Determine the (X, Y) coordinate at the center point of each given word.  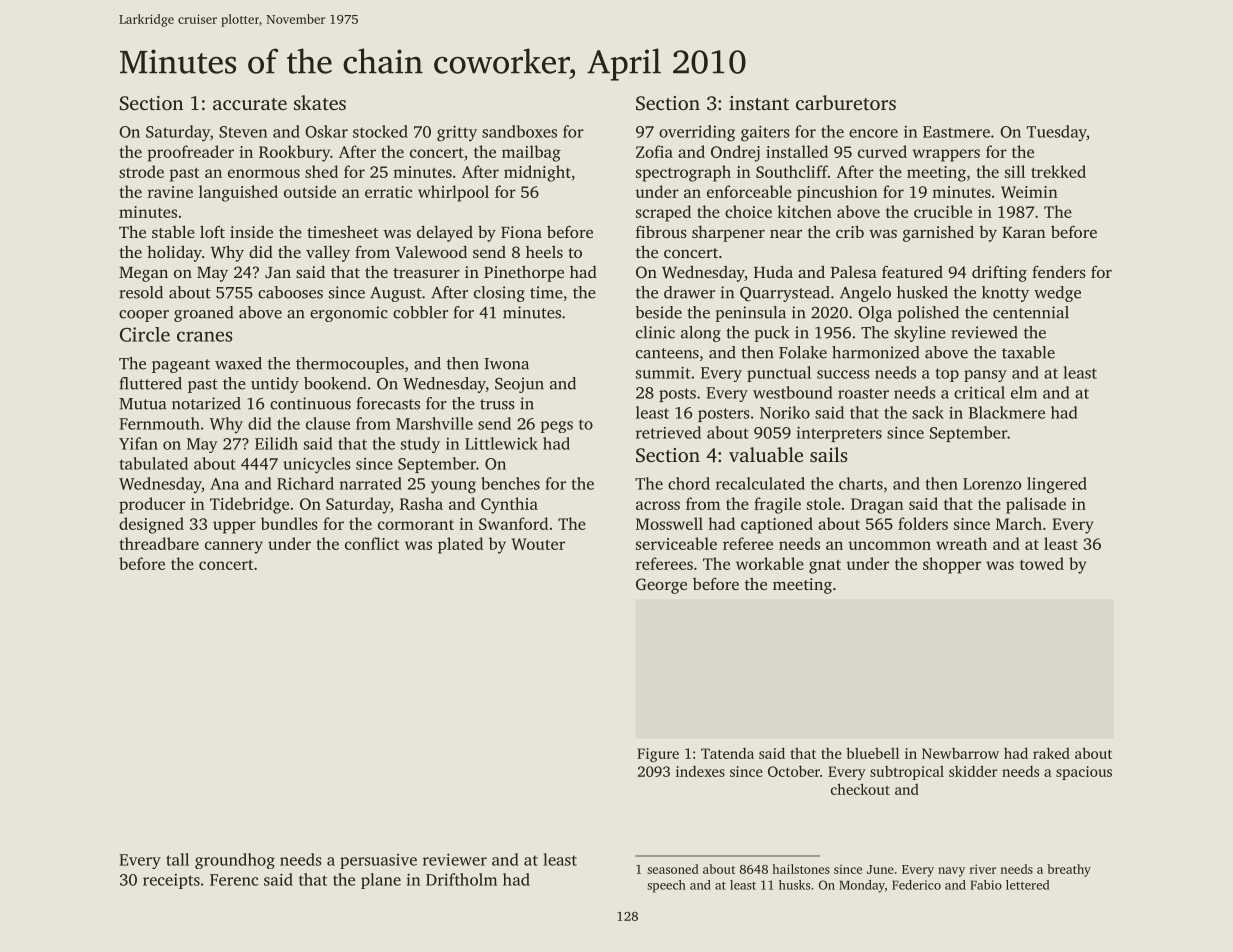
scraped (663, 213)
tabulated (154, 463)
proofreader (191, 153)
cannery (234, 547)
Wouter (538, 544)
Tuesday (1057, 133)
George (661, 586)
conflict (372, 543)
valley (328, 254)
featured (912, 271)
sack (928, 412)
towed (1042, 563)
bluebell (872, 753)
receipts (171, 881)
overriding (697, 133)
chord (689, 483)
